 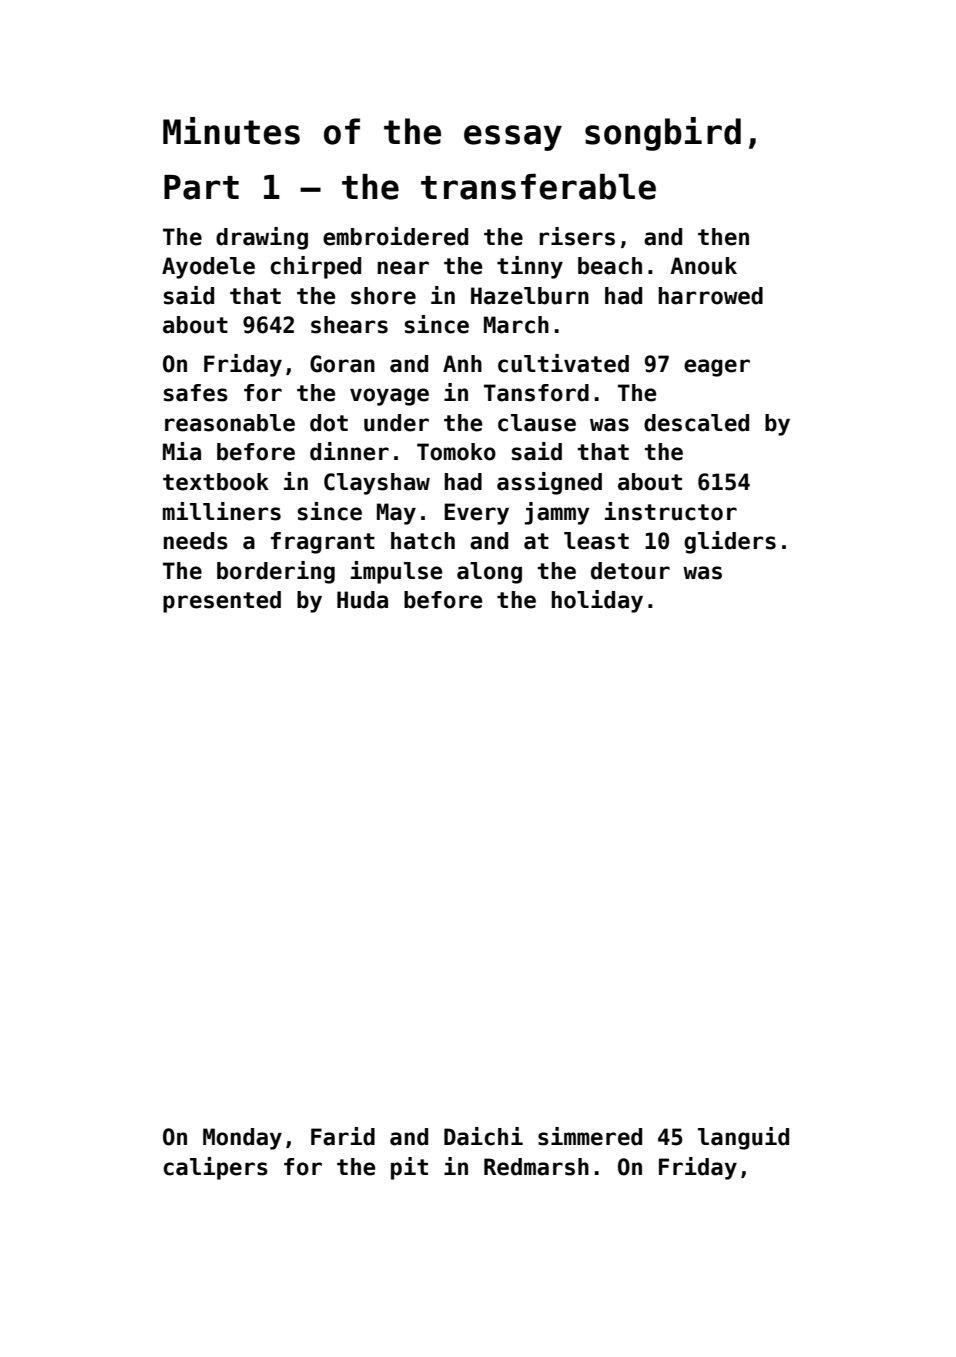 What do you see at coordinates (597, 601) in the screenshot?
I see `holiday` at bounding box center [597, 601].
